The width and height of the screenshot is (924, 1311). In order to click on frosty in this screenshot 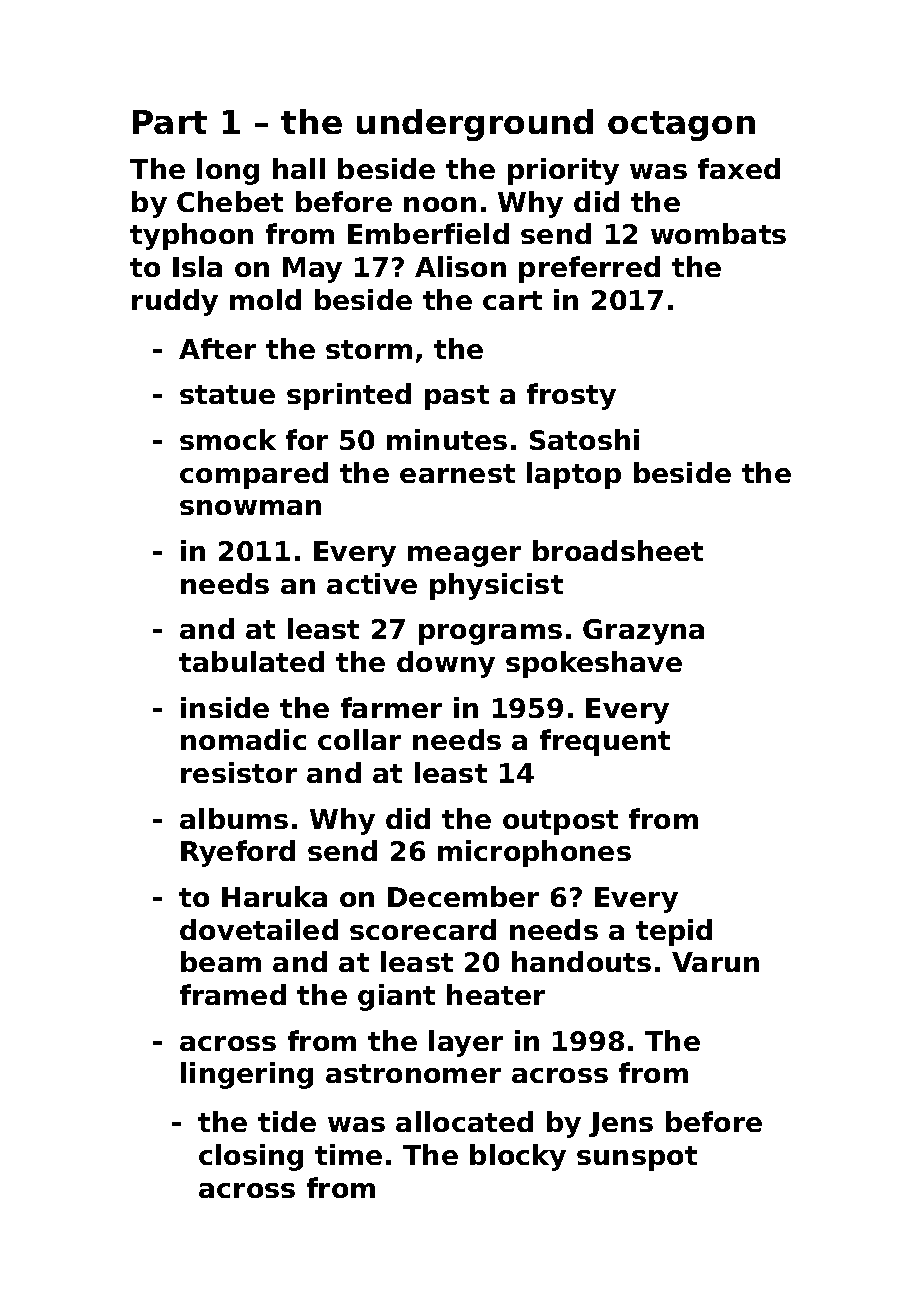, I will do `click(571, 396)`.
